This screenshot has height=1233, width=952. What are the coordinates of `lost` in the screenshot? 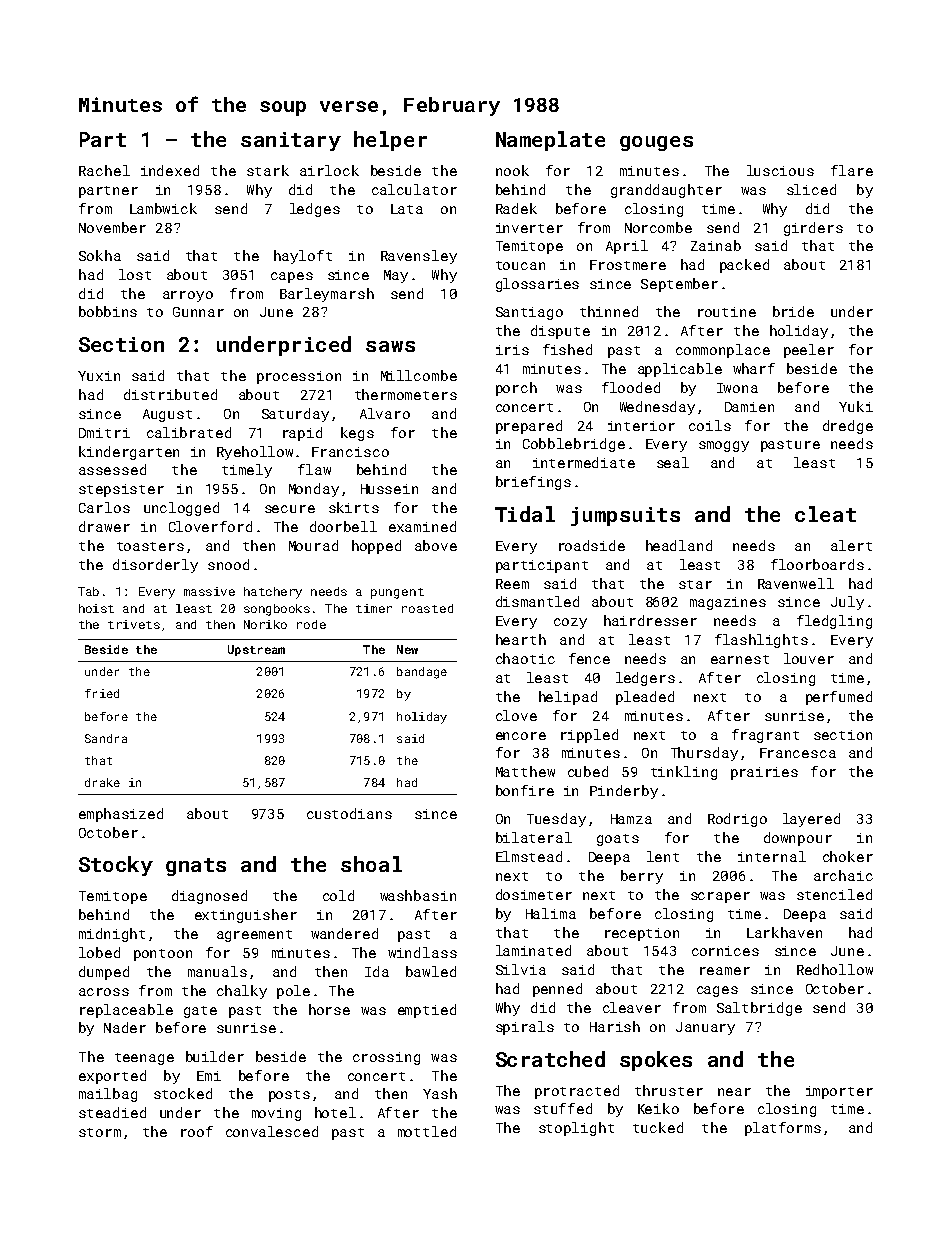 It's located at (135, 274).
